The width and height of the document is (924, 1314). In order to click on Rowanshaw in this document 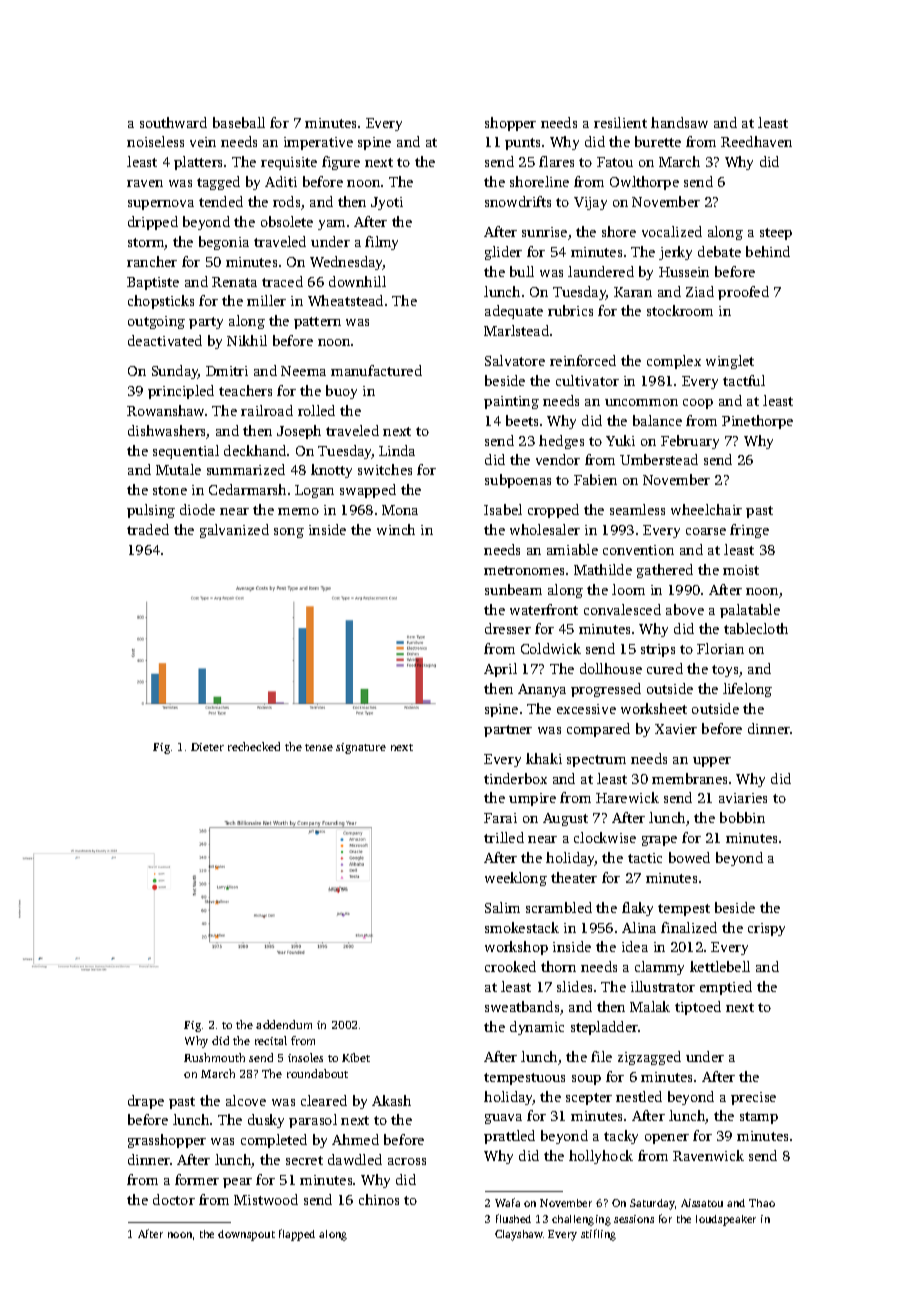, I will do `click(165, 410)`.
